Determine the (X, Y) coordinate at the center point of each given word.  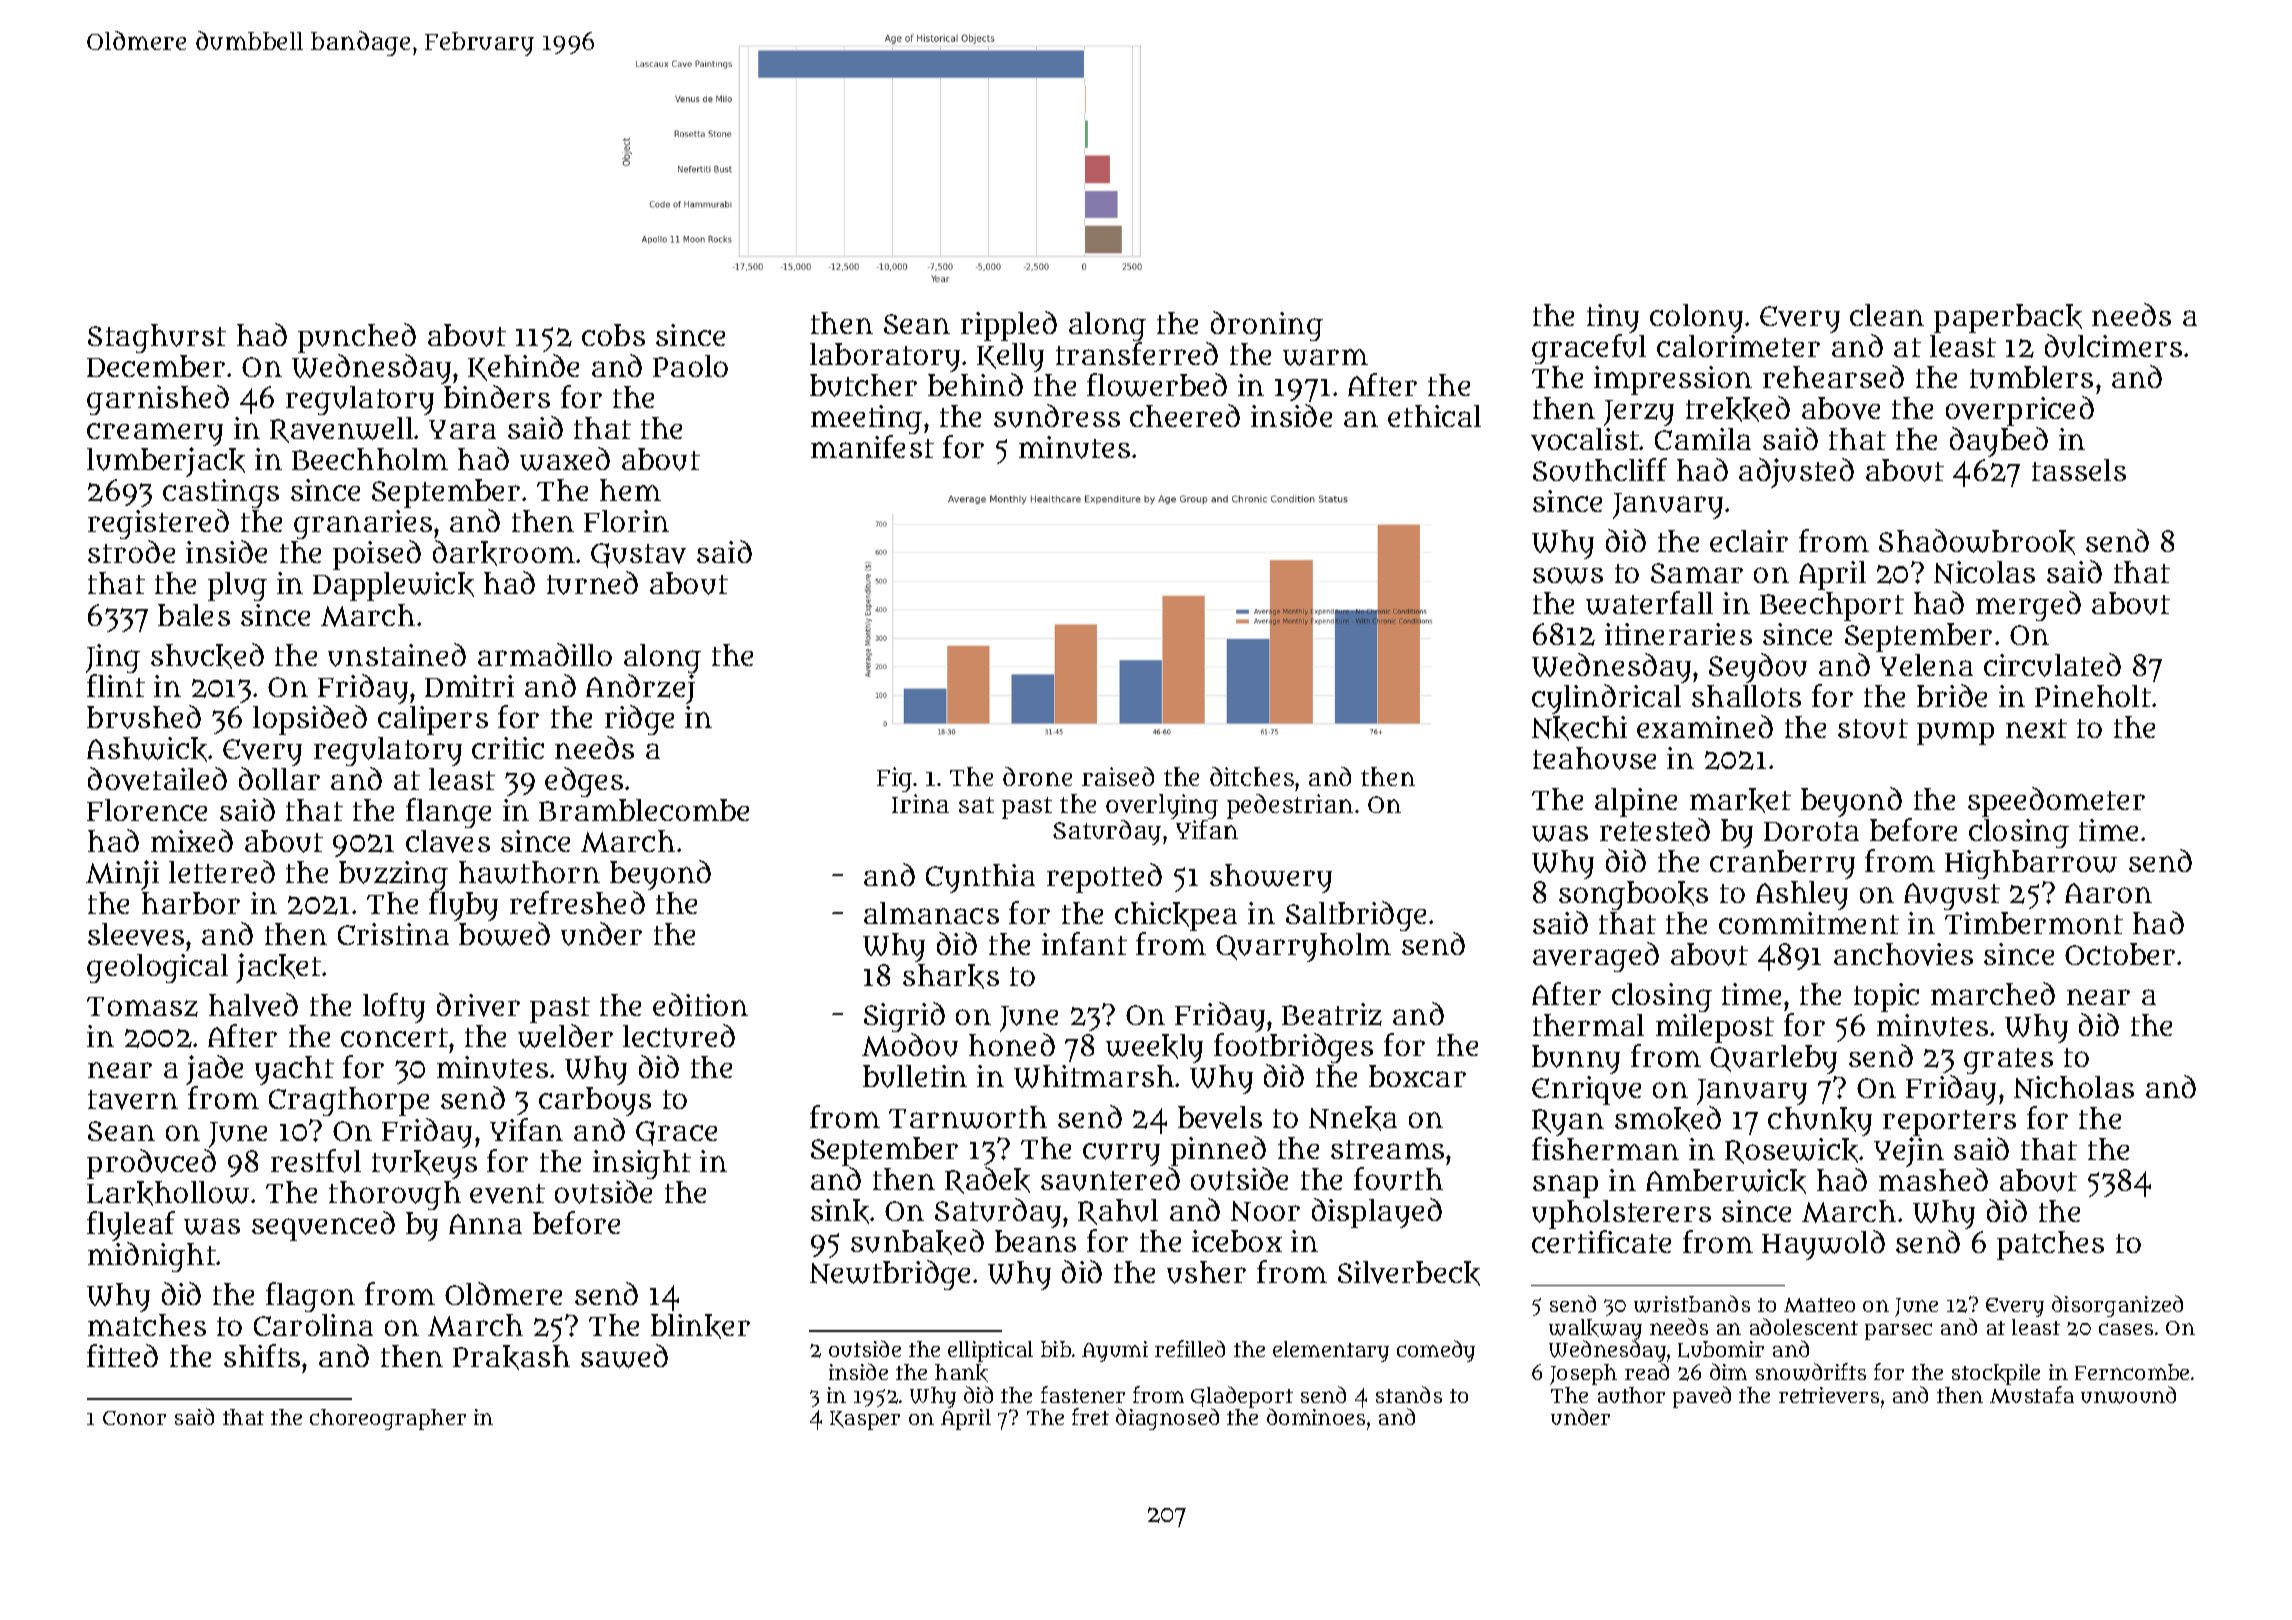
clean (1887, 315)
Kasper (865, 1420)
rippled (1009, 326)
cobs (613, 335)
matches (147, 1325)
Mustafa (2032, 1394)
